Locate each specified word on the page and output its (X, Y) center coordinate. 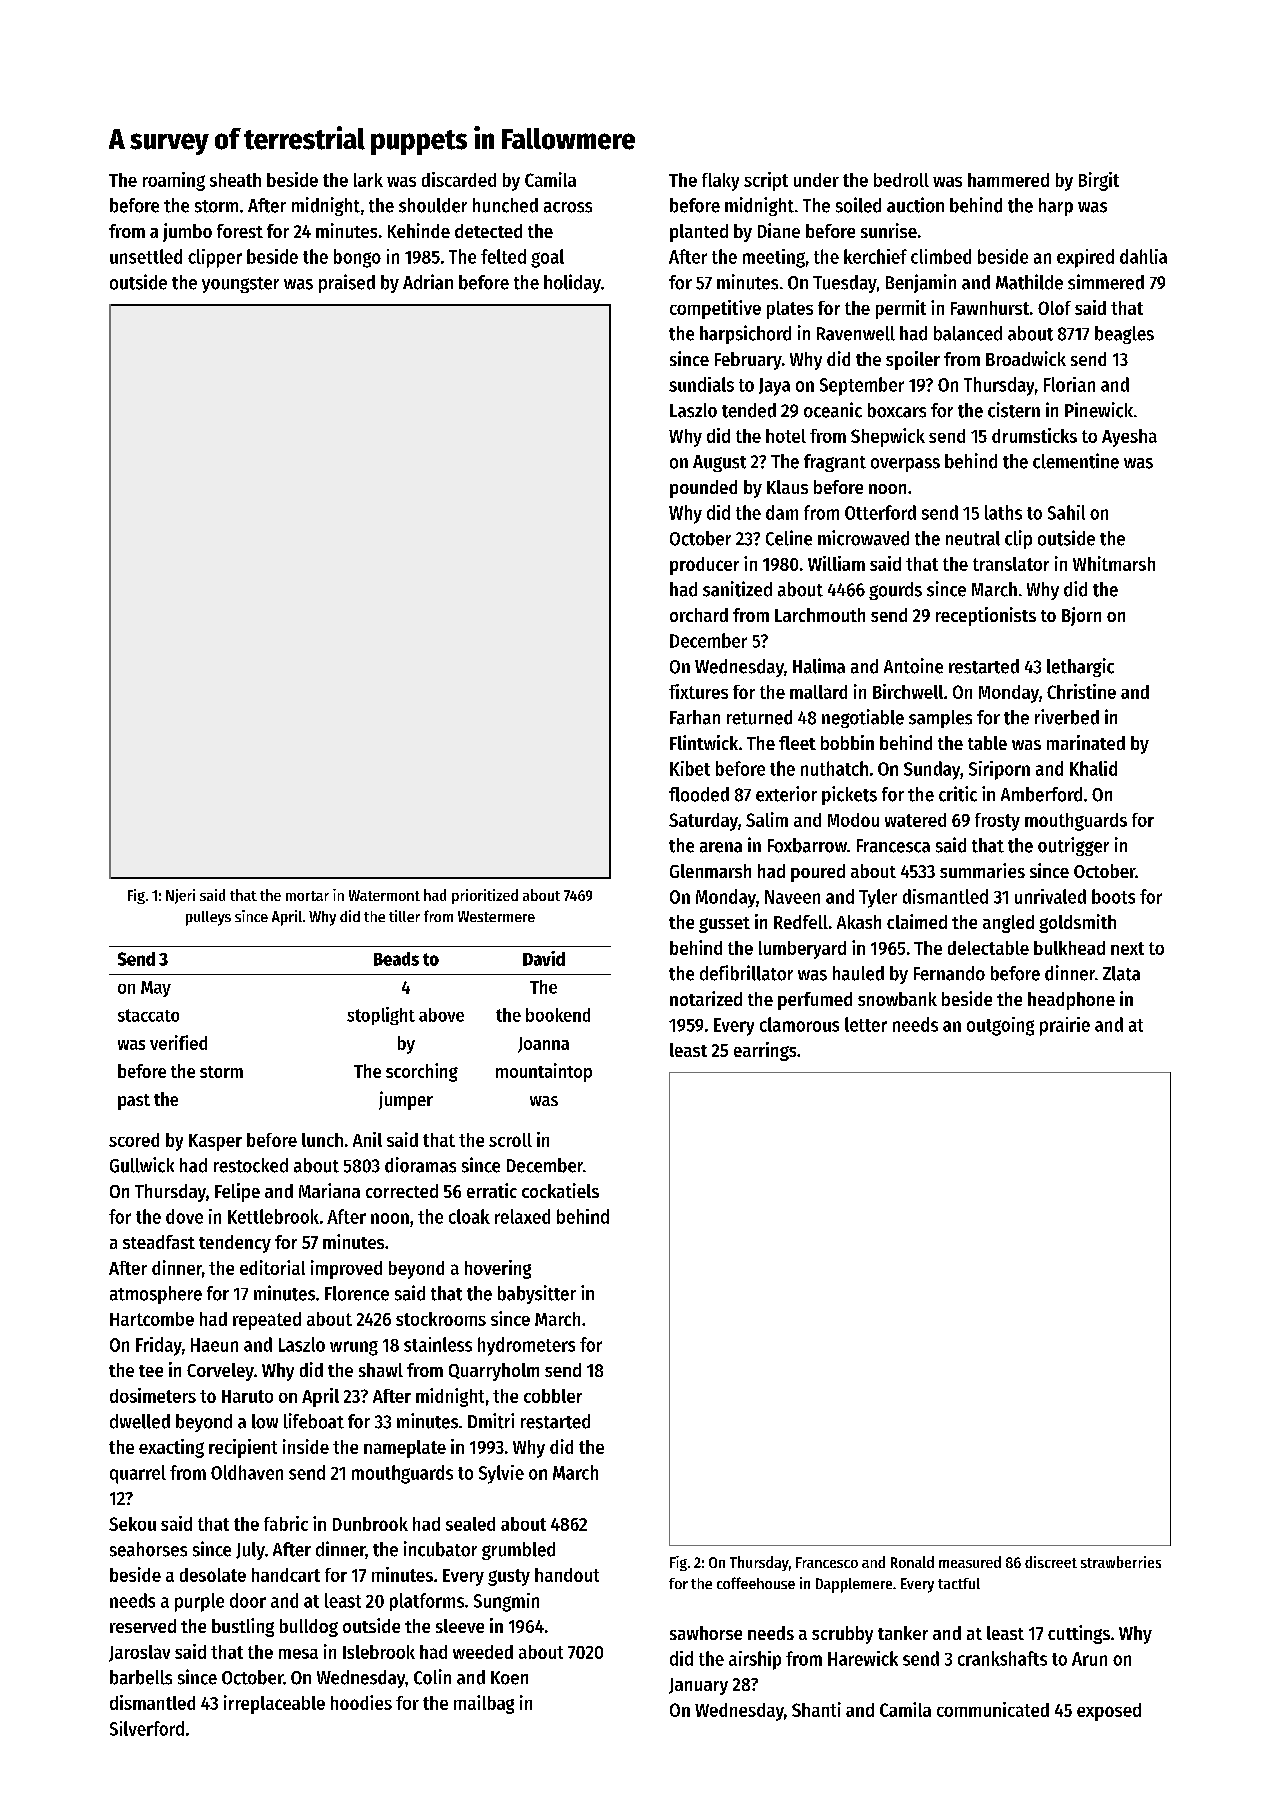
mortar (307, 896)
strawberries (1121, 1562)
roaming (174, 181)
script (766, 181)
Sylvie (501, 1474)
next (1127, 948)
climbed (941, 256)
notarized (706, 998)
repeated (267, 1321)
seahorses (148, 1549)
